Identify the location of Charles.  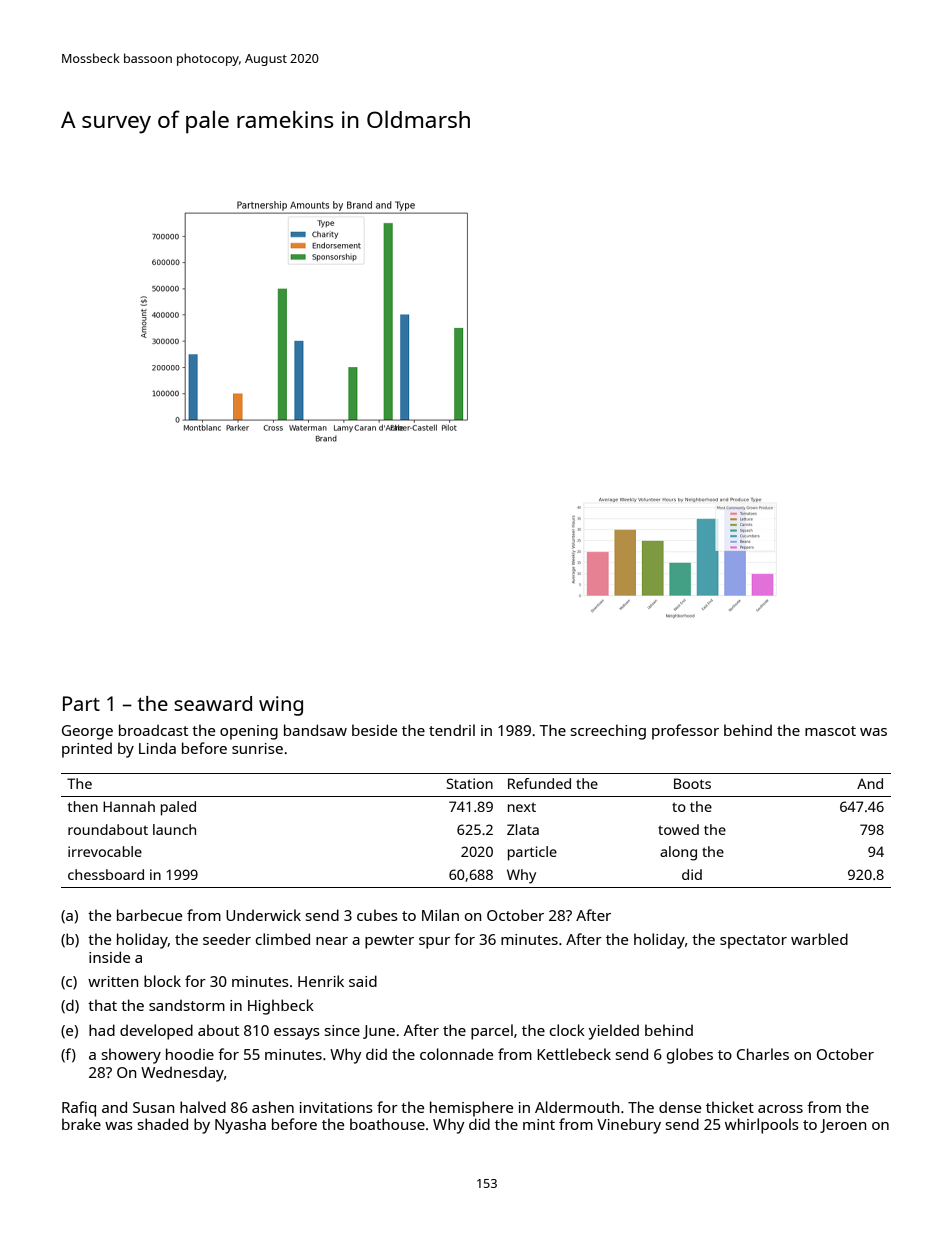
(763, 1054).
